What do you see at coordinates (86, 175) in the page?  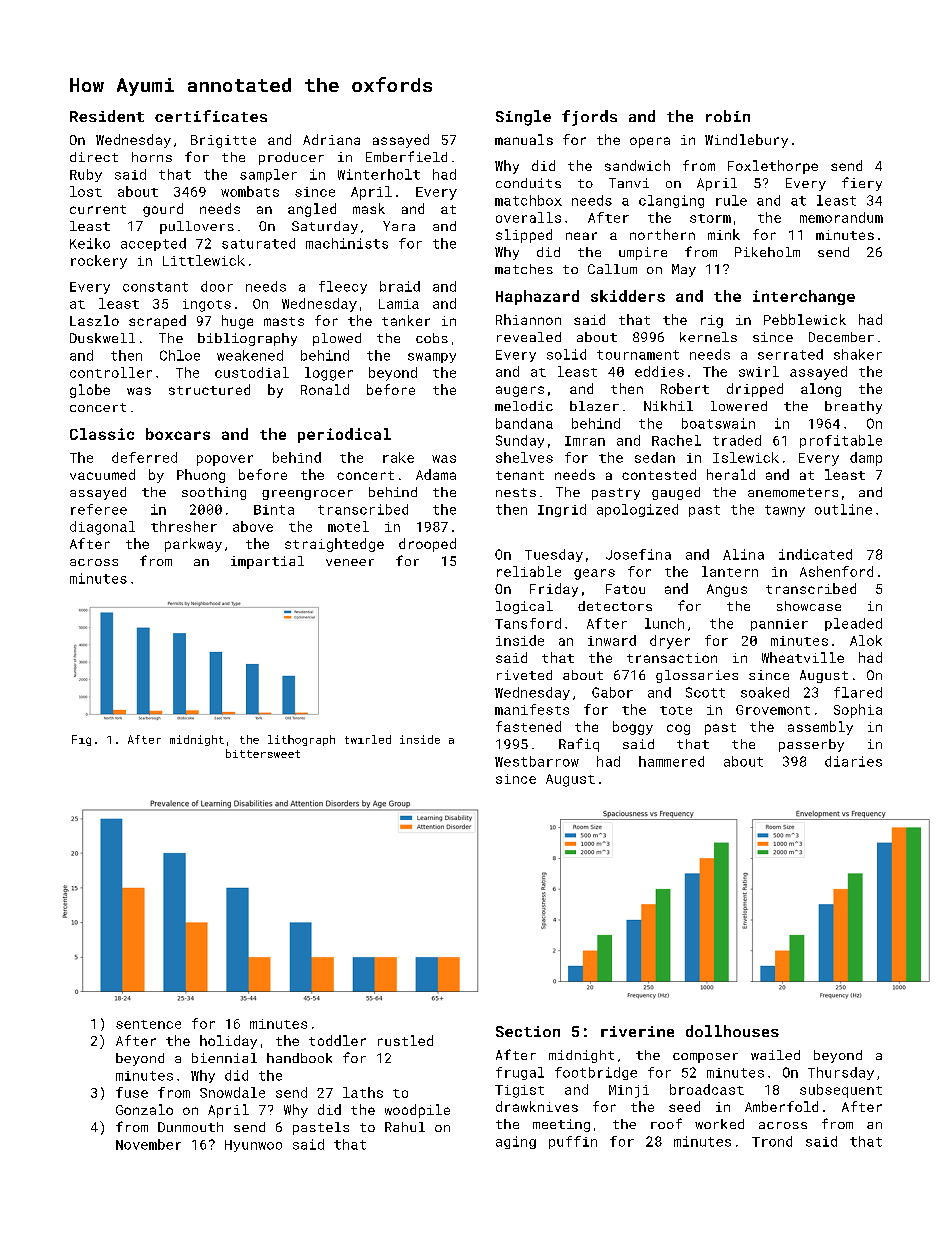 I see `Ruby` at bounding box center [86, 175].
